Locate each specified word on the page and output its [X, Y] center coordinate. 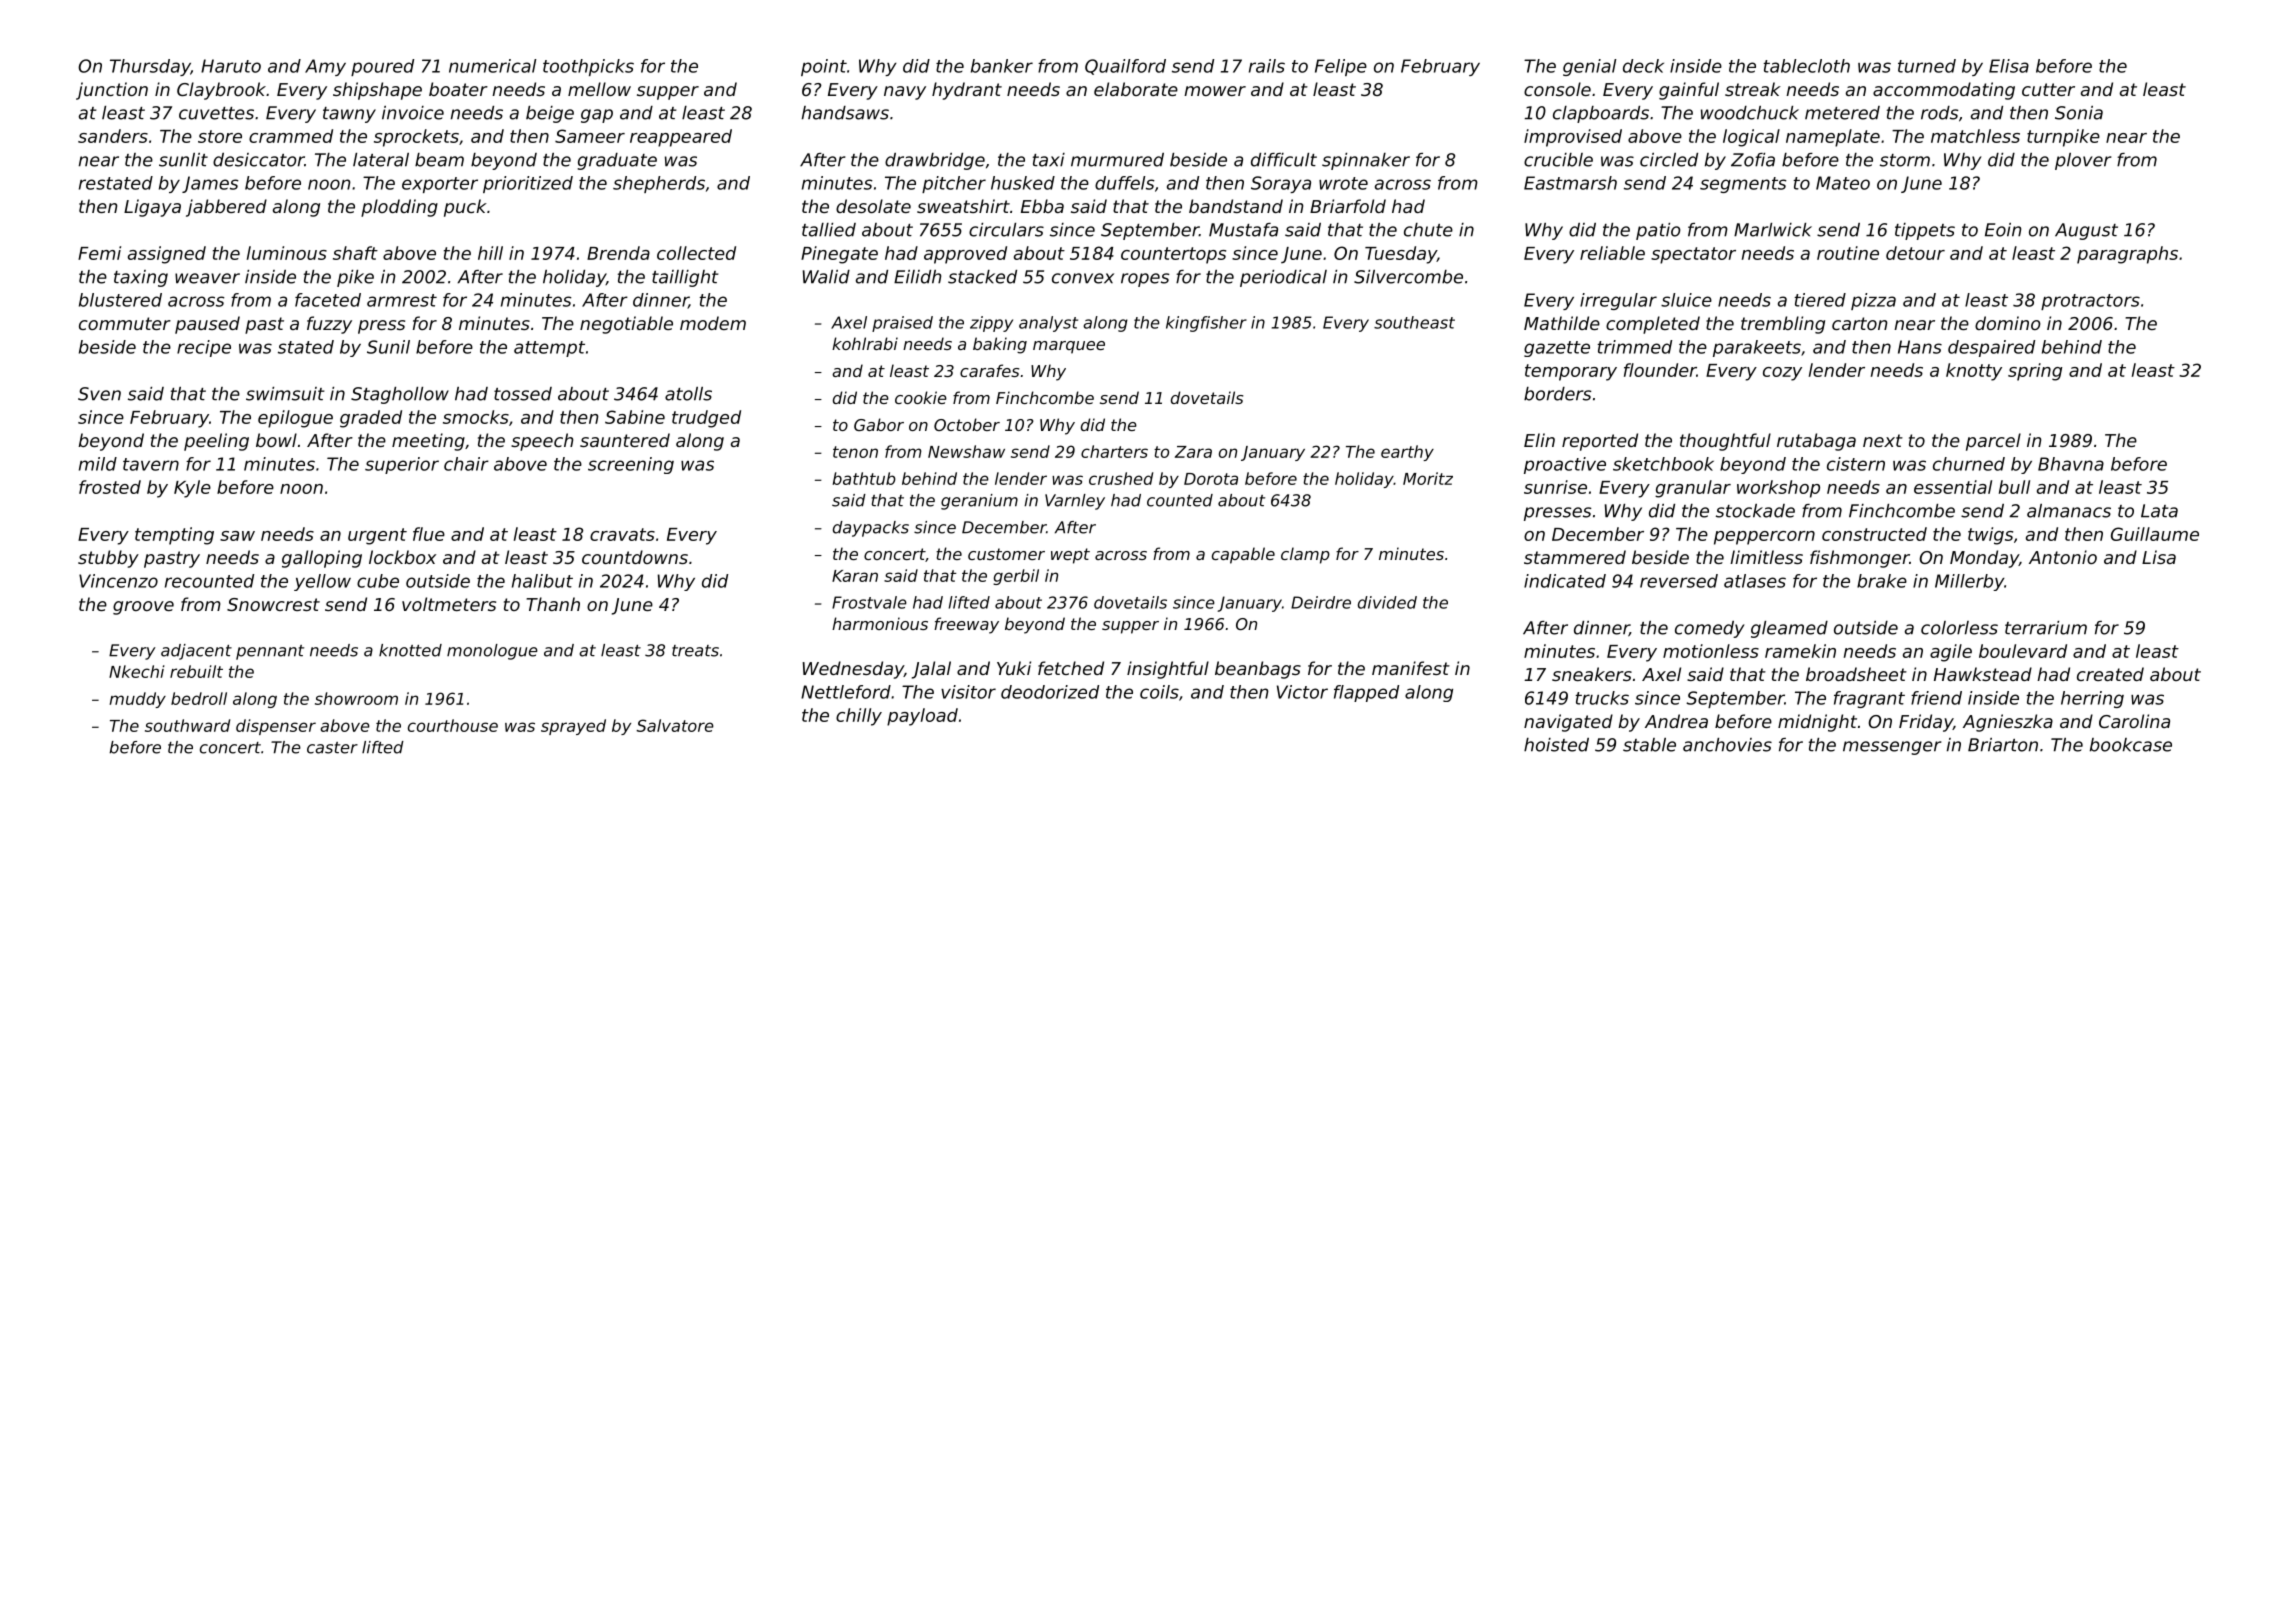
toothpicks [588, 67]
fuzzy [329, 325]
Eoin [2003, 230]
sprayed [573, 727]
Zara [1193, 452]
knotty [1974, 372]
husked [1023, 183]
